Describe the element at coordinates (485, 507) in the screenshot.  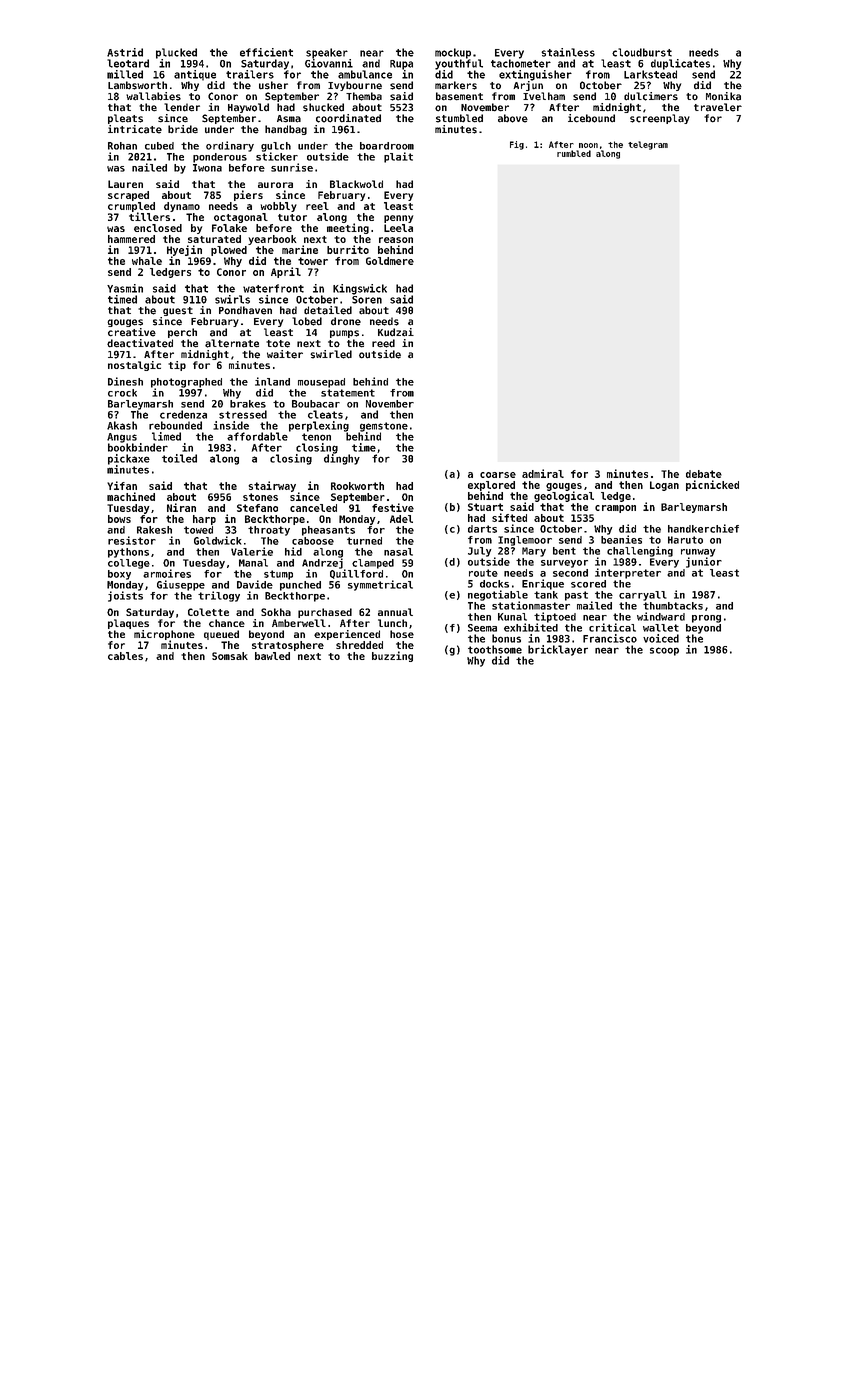
I see `Stuart` at that location.
